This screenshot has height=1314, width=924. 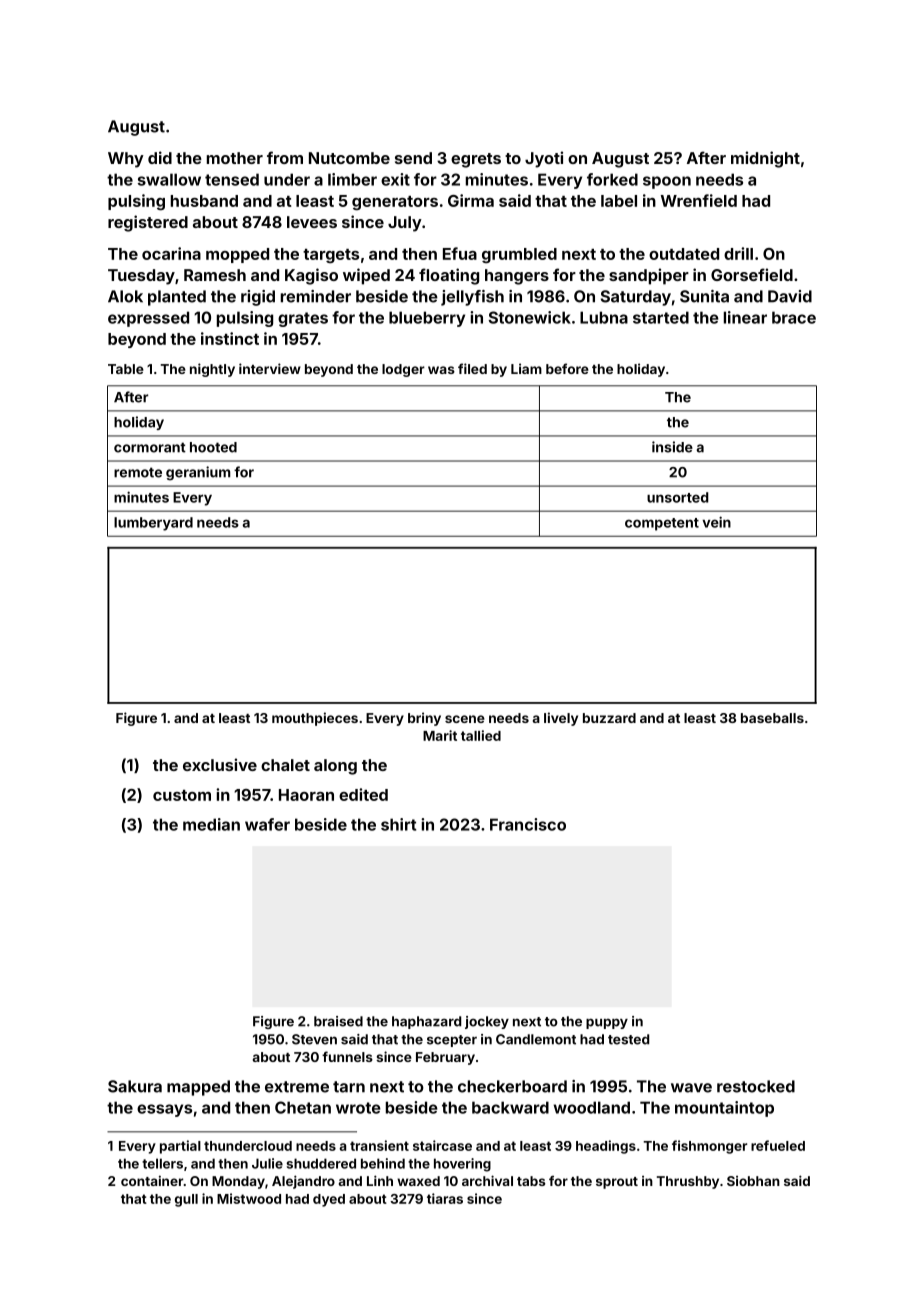 What do you see at coordinates (544, 159) in the screenshot?
I see `Jyoti` at bounding box center [544, 159].
